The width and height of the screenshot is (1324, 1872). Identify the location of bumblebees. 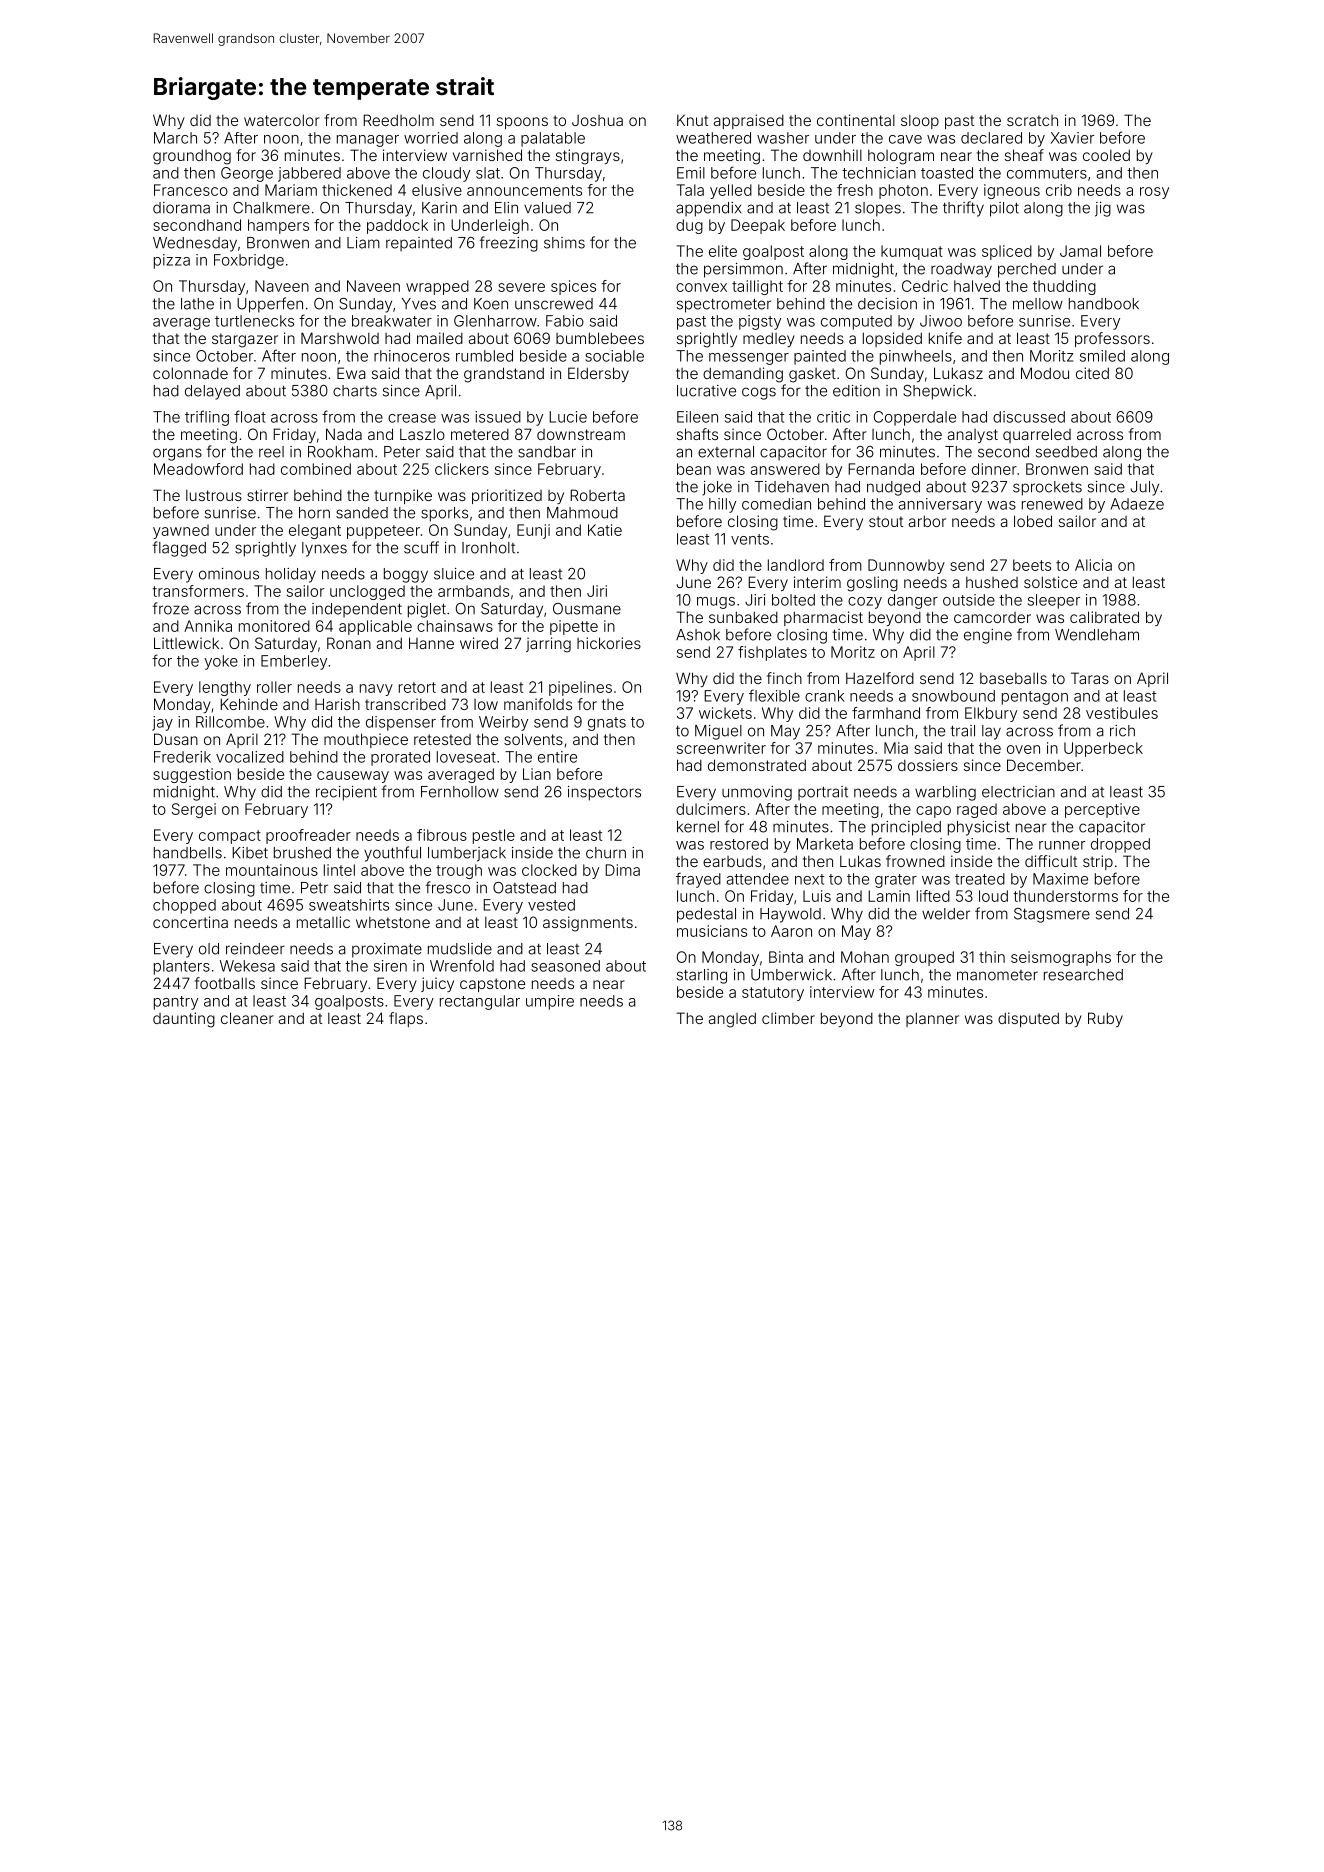
(600, 338).
